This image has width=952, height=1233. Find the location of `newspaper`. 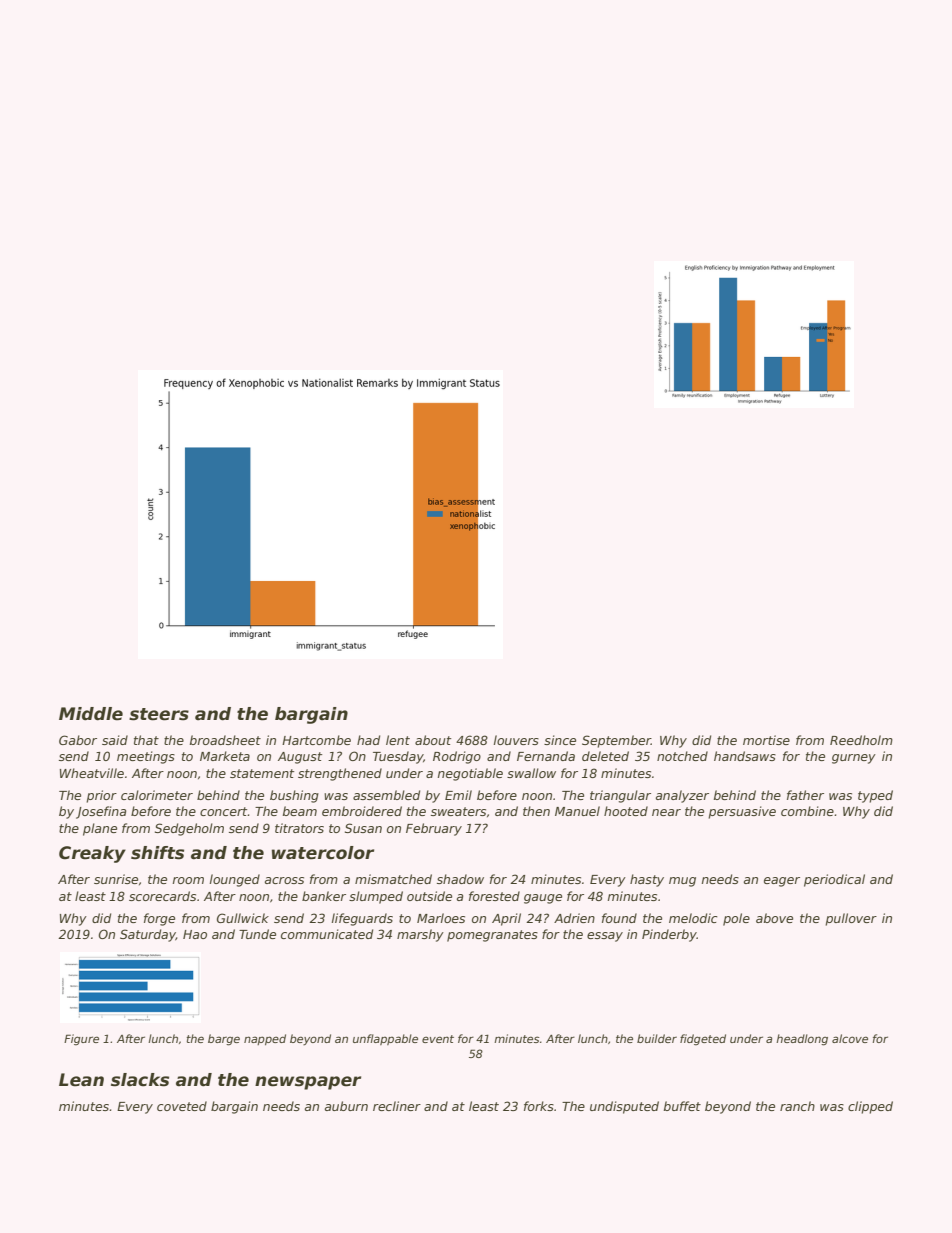

newspaper is located at coordinates (308, 1083).
